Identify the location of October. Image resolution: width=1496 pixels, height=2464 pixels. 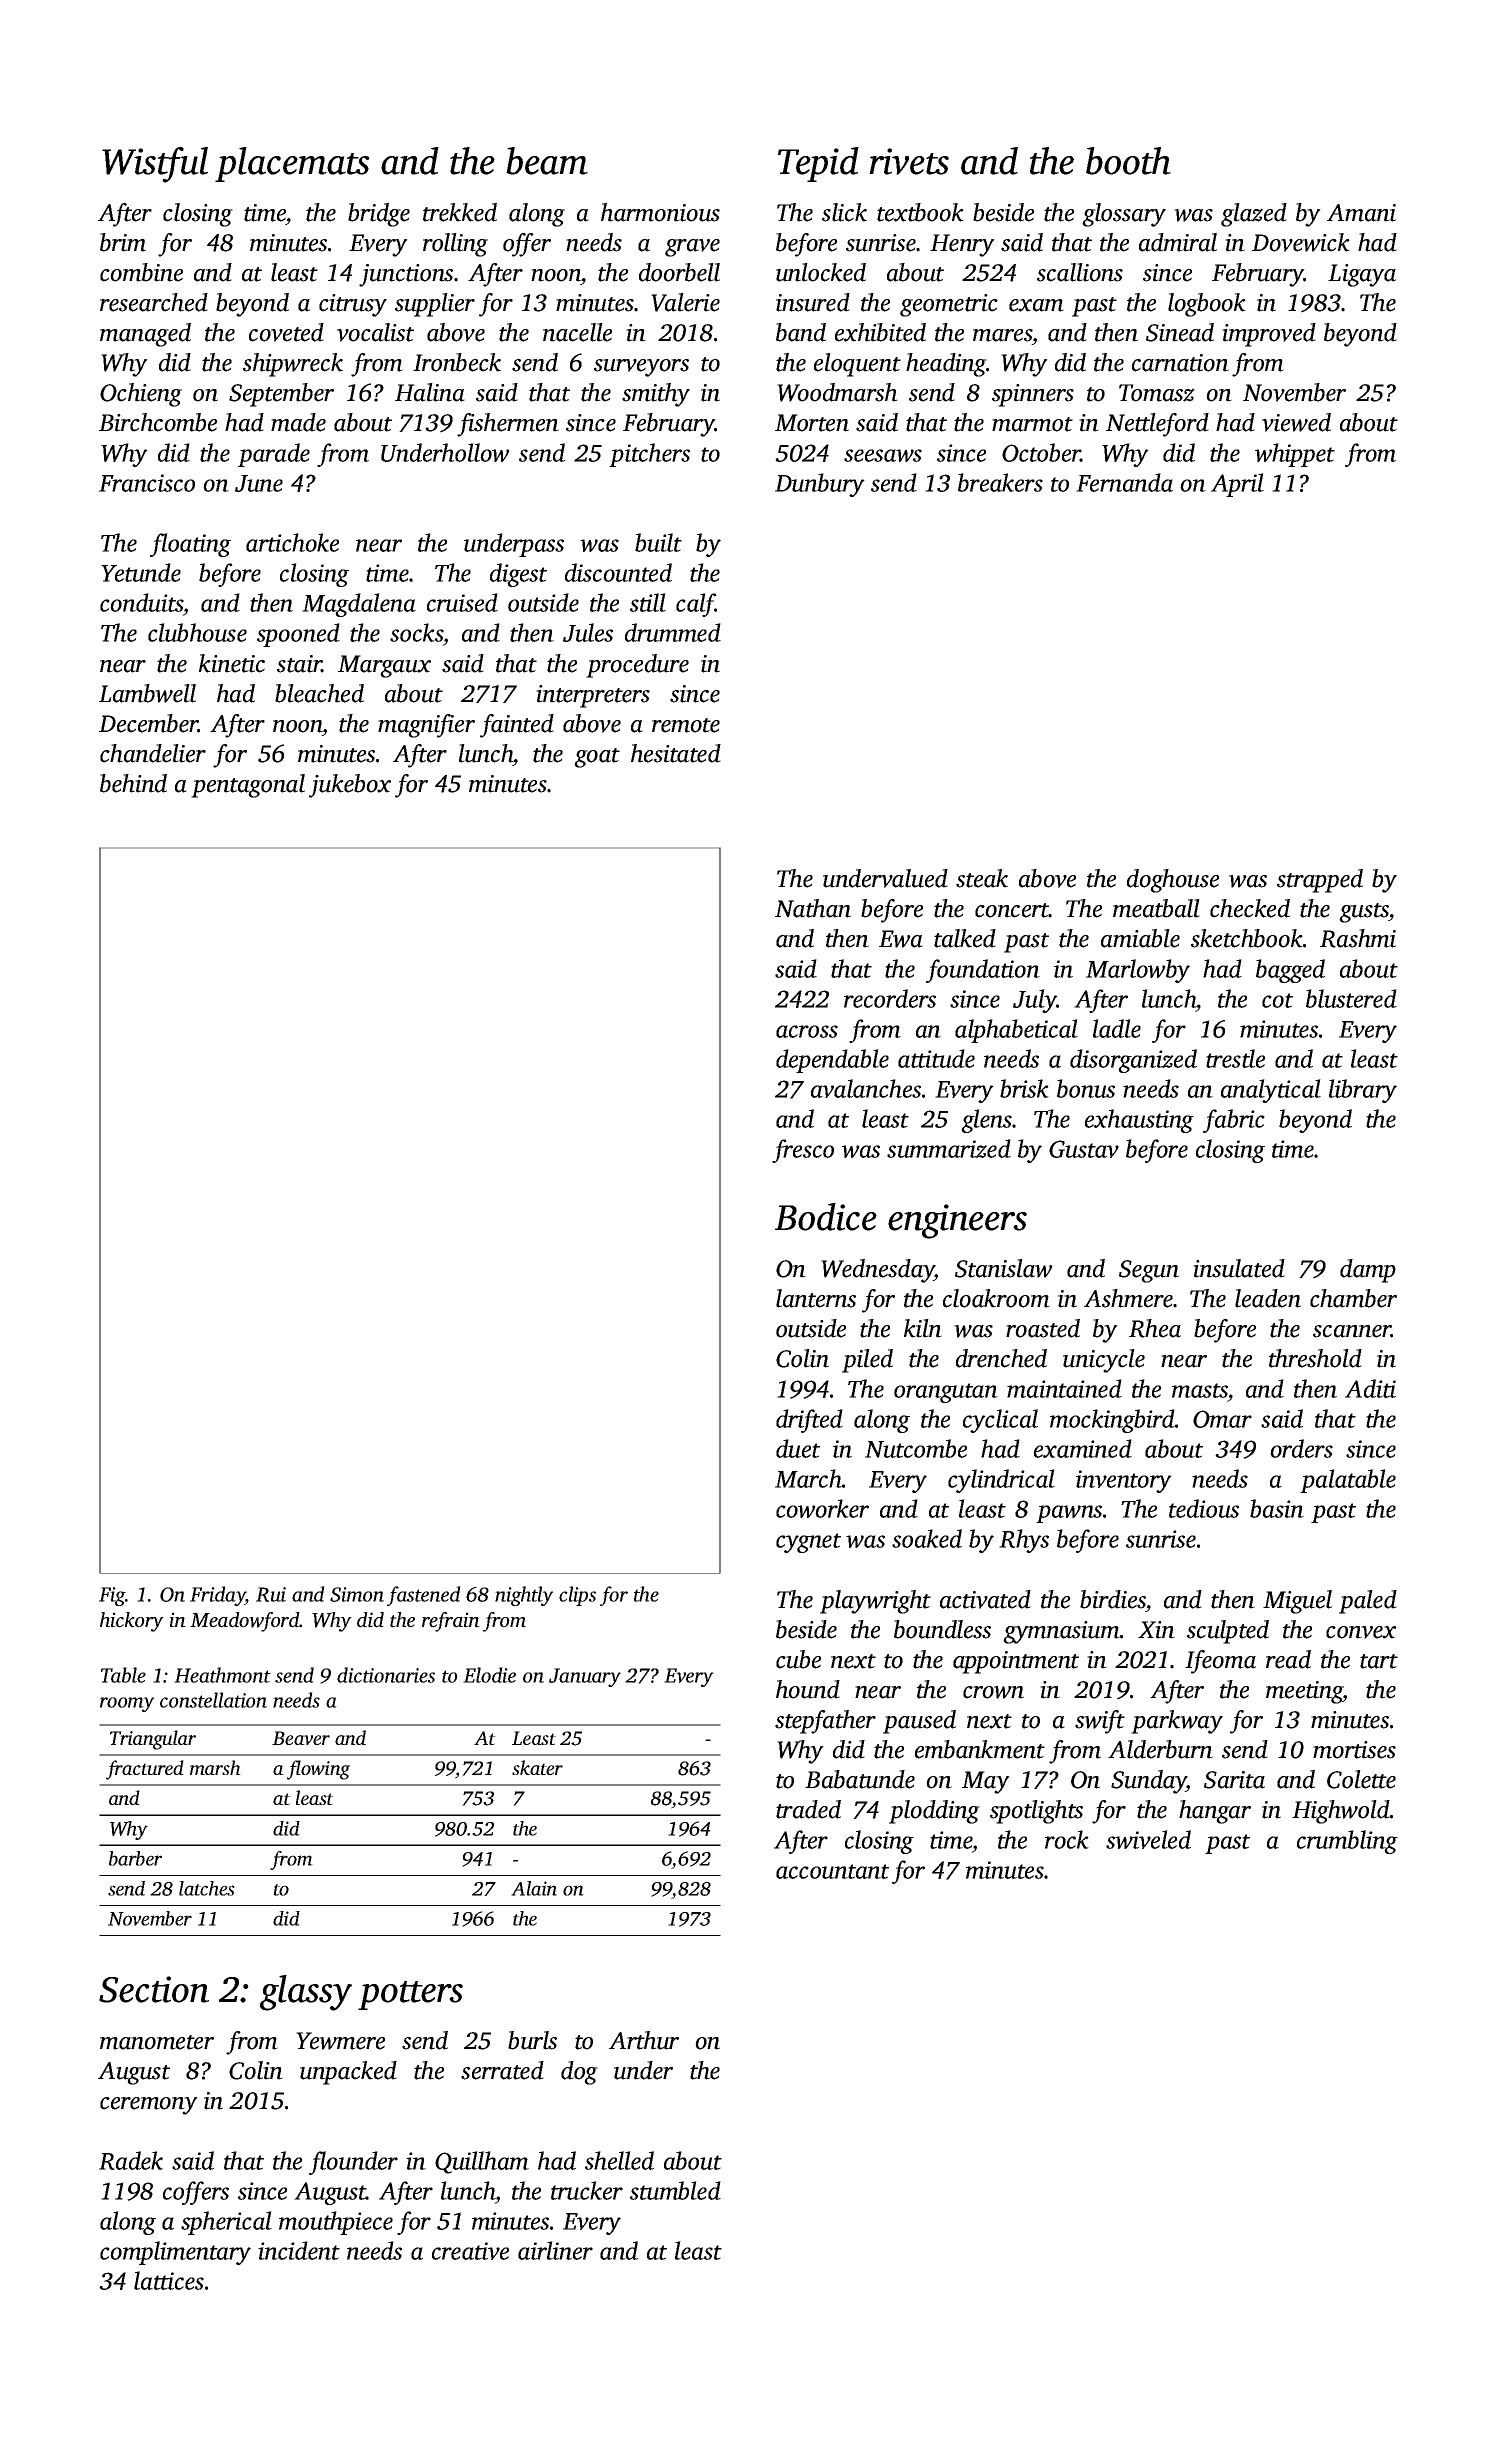
(1041, 452).
